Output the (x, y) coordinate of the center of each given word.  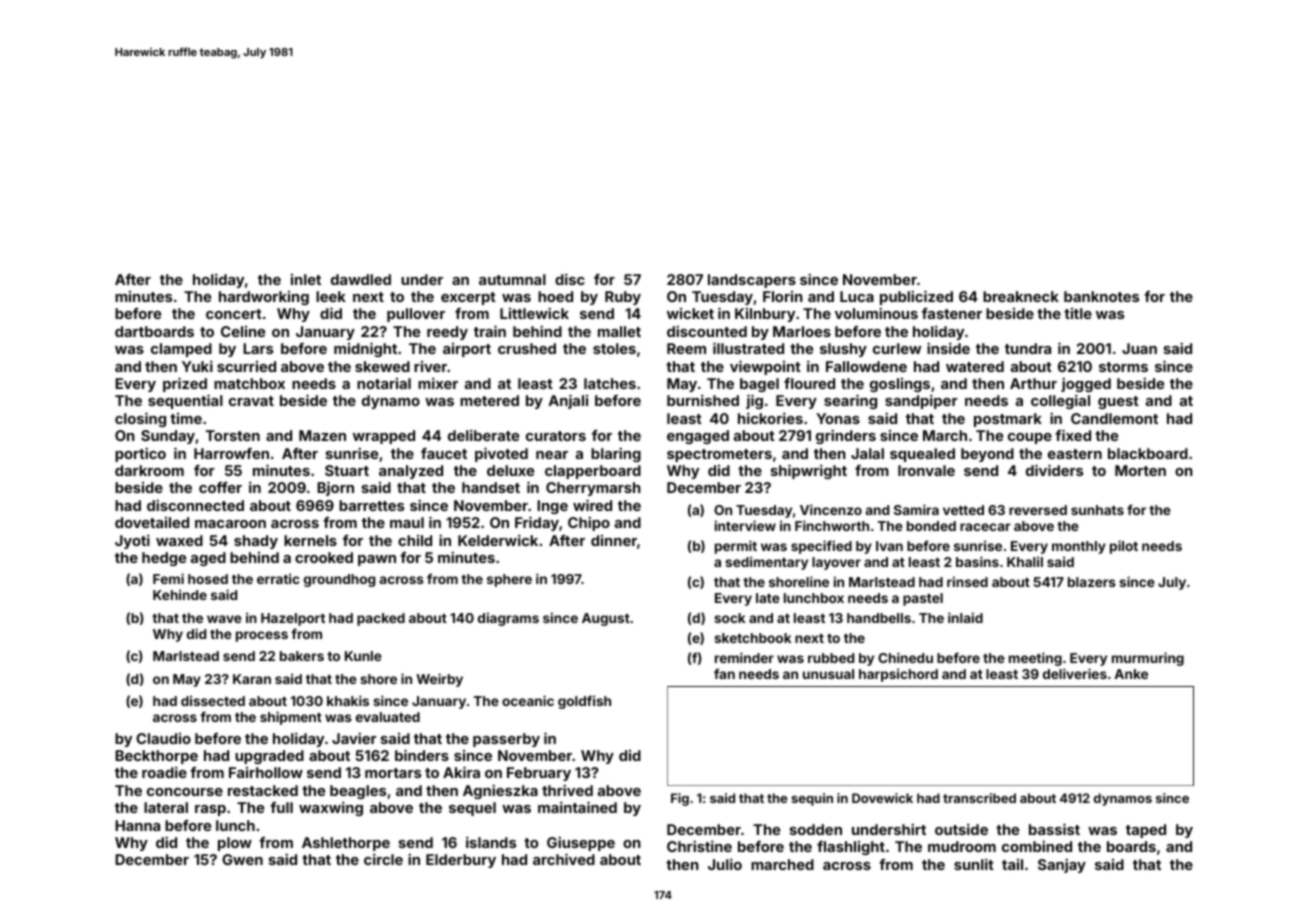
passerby (506, 740)
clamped (181, 350)
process (262, 636)
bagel (759, 385)
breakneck (1021, 296)
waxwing (331, 808)
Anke (1131, 674)
